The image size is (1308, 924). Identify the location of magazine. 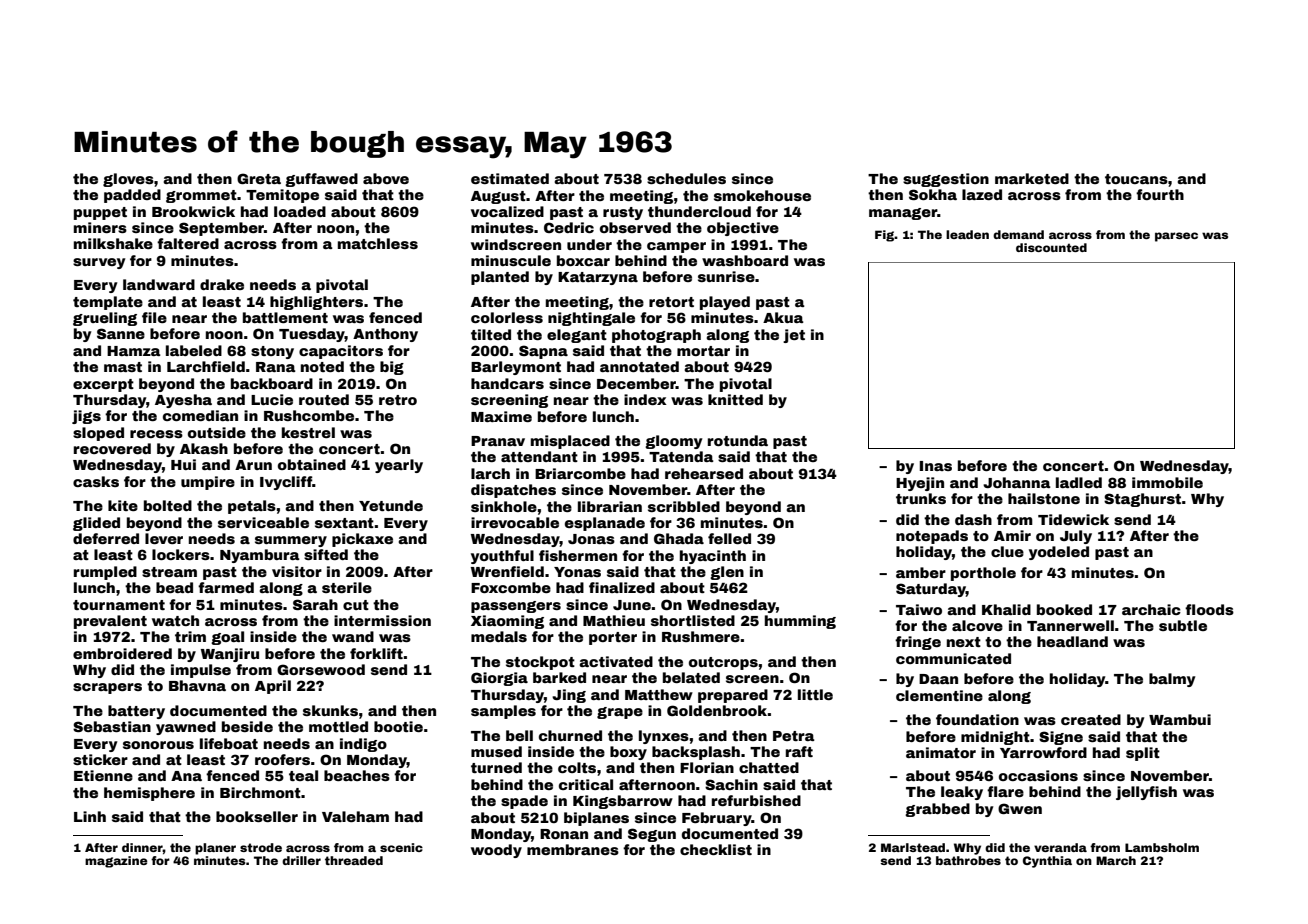
(116, 862).
